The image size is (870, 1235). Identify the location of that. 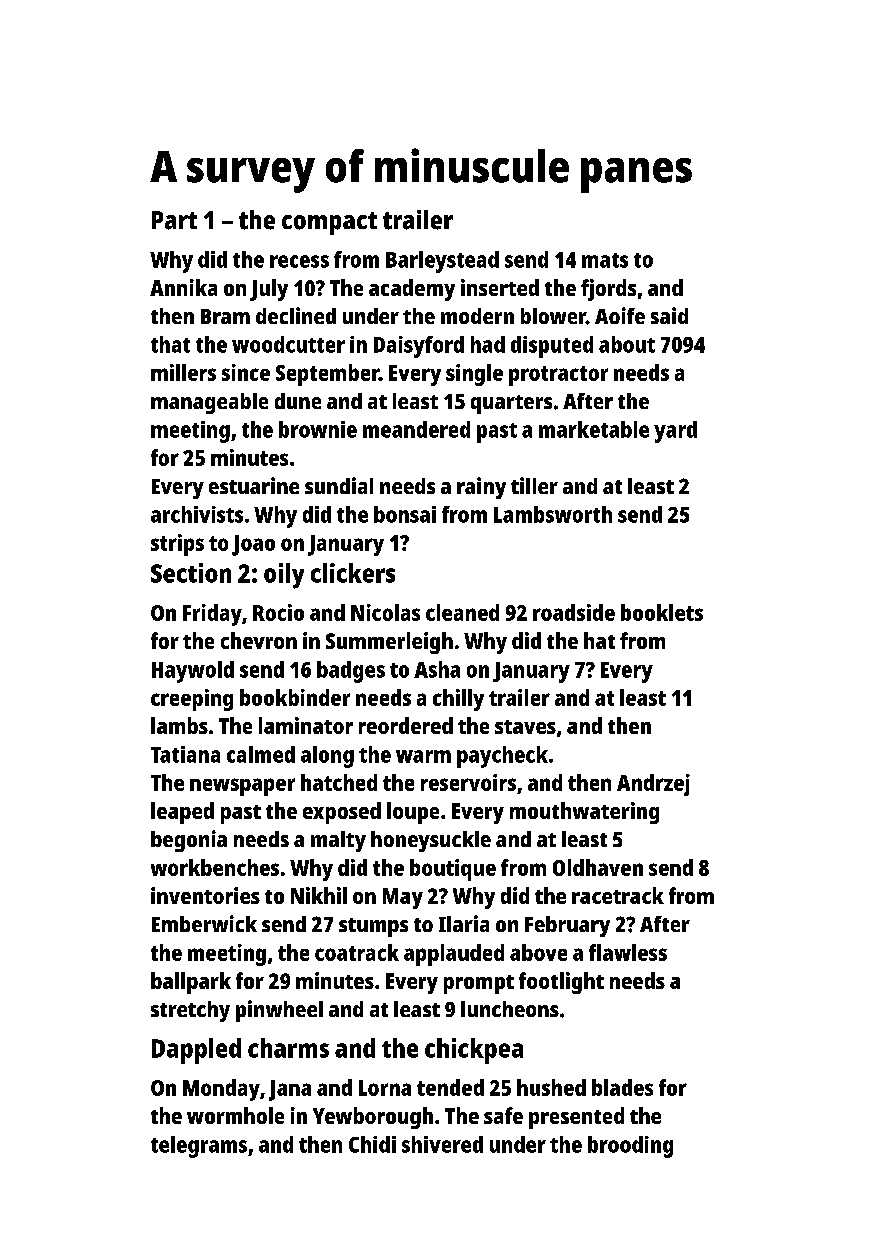
(170, 344).
